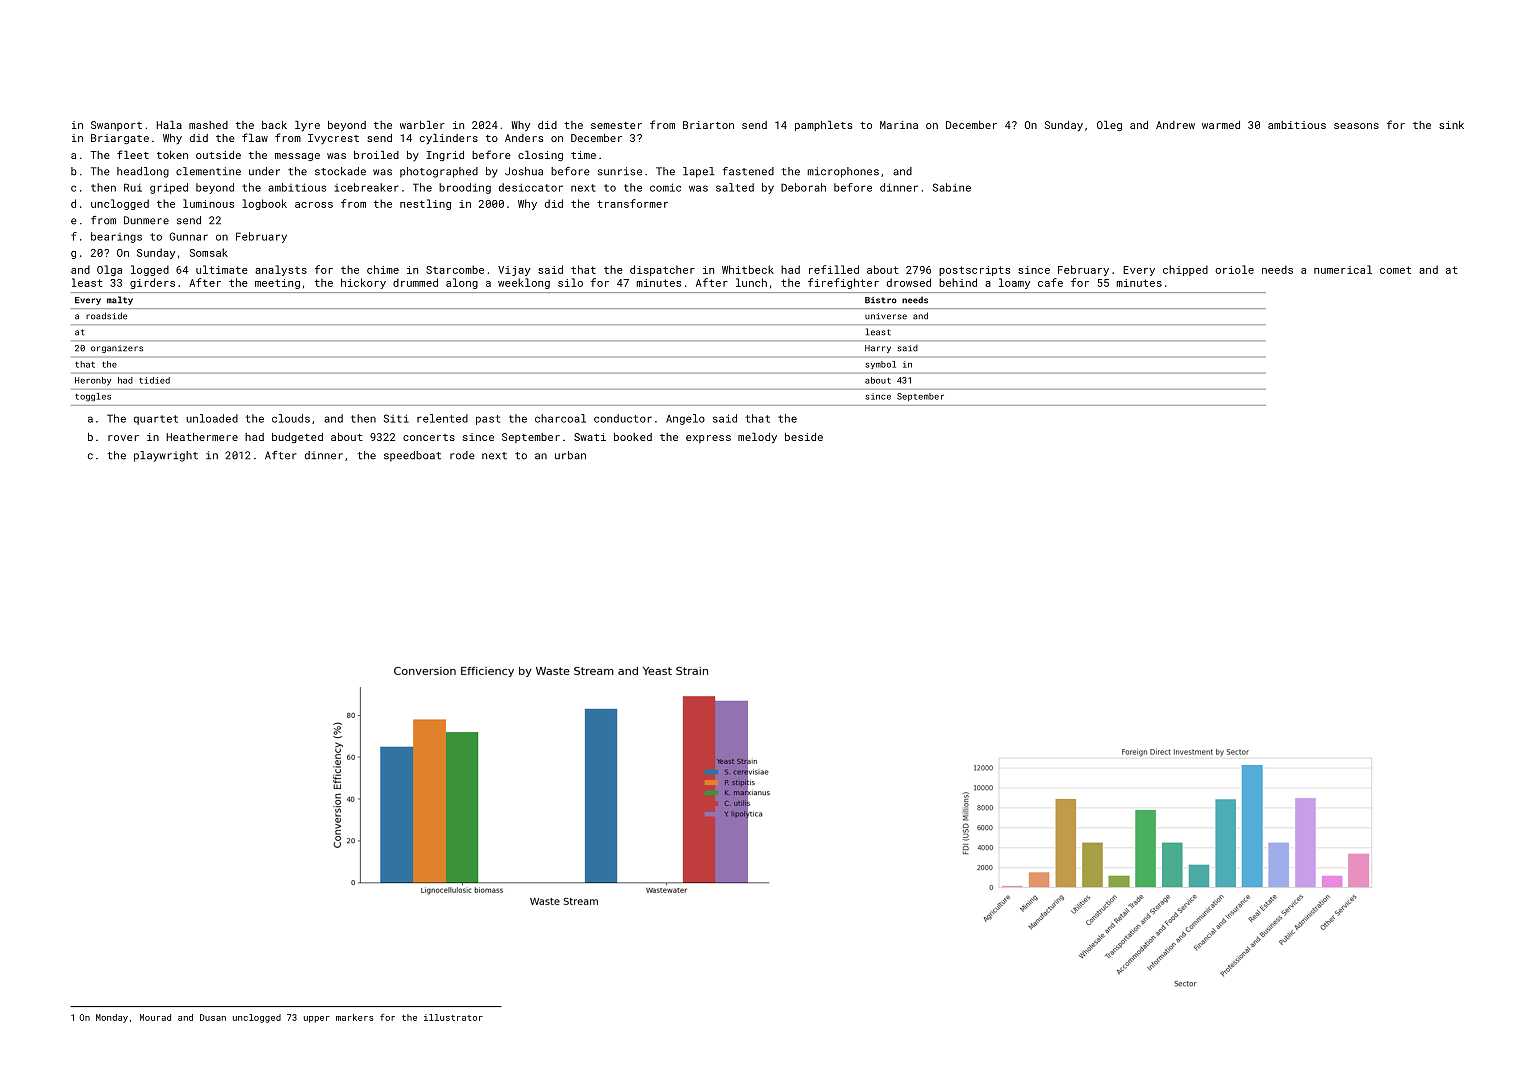 This image has height=1088, width=1538. What do you see at coordinates (317, 1019) in the image?
I see `upper` at bounding box center [317, 1019].
